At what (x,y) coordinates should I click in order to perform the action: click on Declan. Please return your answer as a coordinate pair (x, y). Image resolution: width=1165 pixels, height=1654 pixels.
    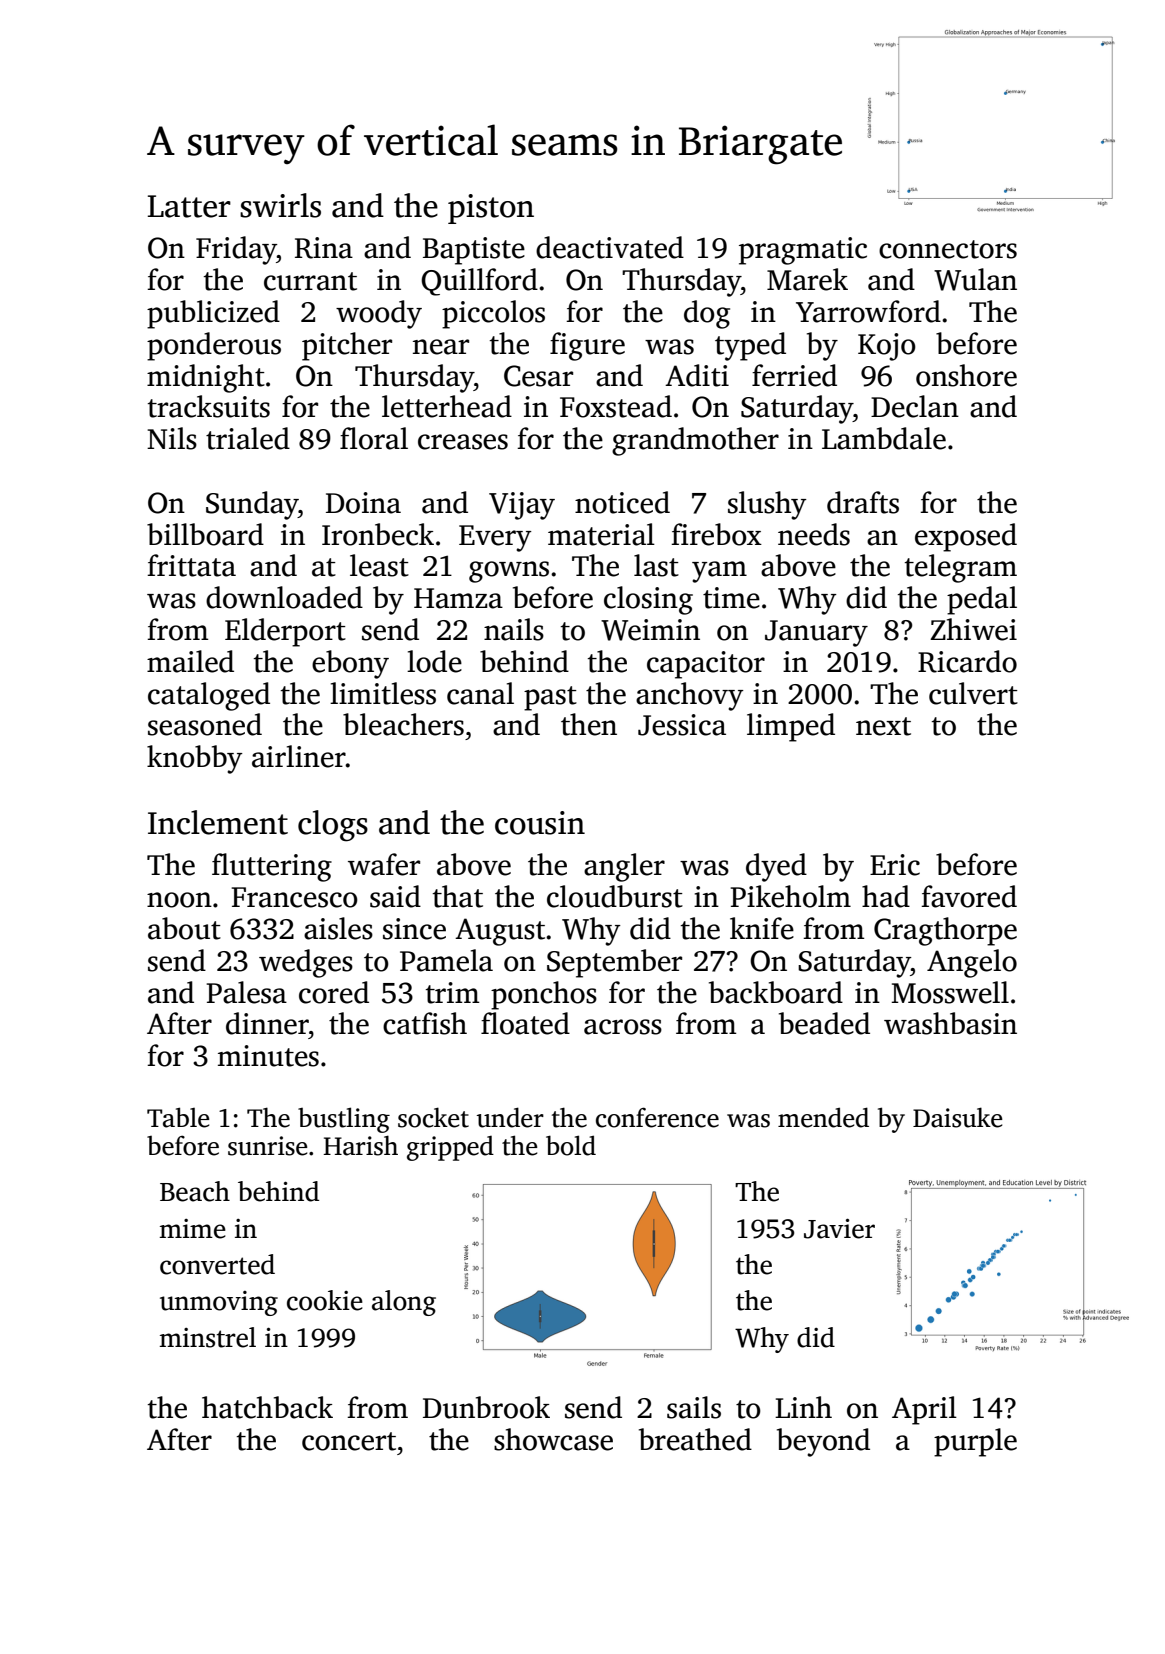
    Looking at the image, I should click on (915, 406).
